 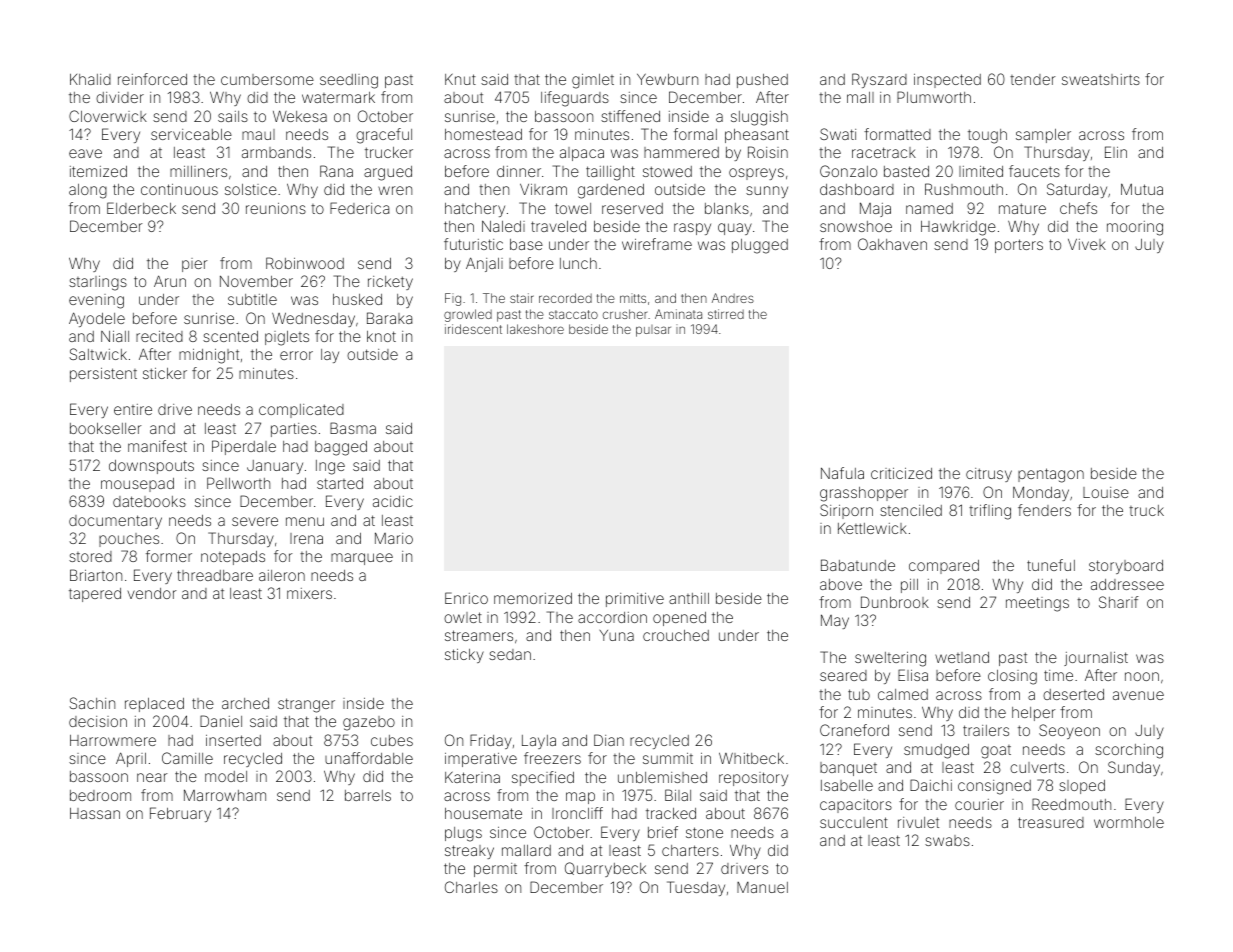 What do you see at coordinates (611, 191) in the page?
I see `gardened` at bounding box center [611, 191].
